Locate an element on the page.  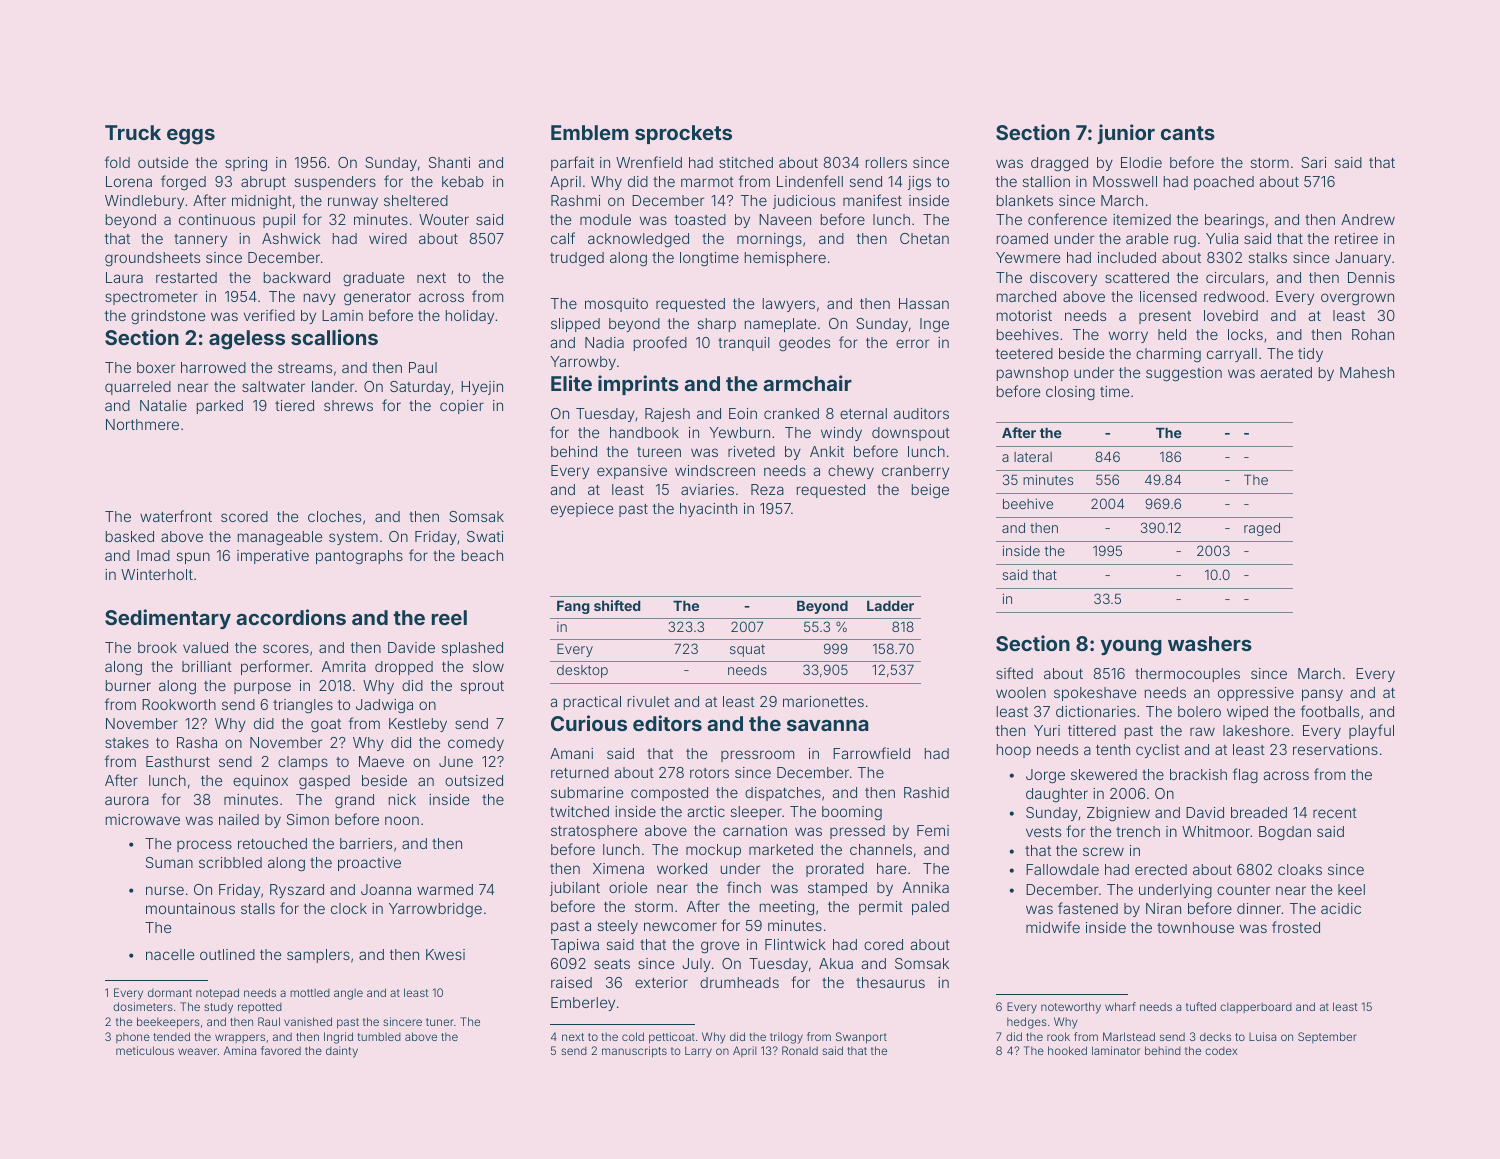
rollers is located at coordinates (886, 162).
